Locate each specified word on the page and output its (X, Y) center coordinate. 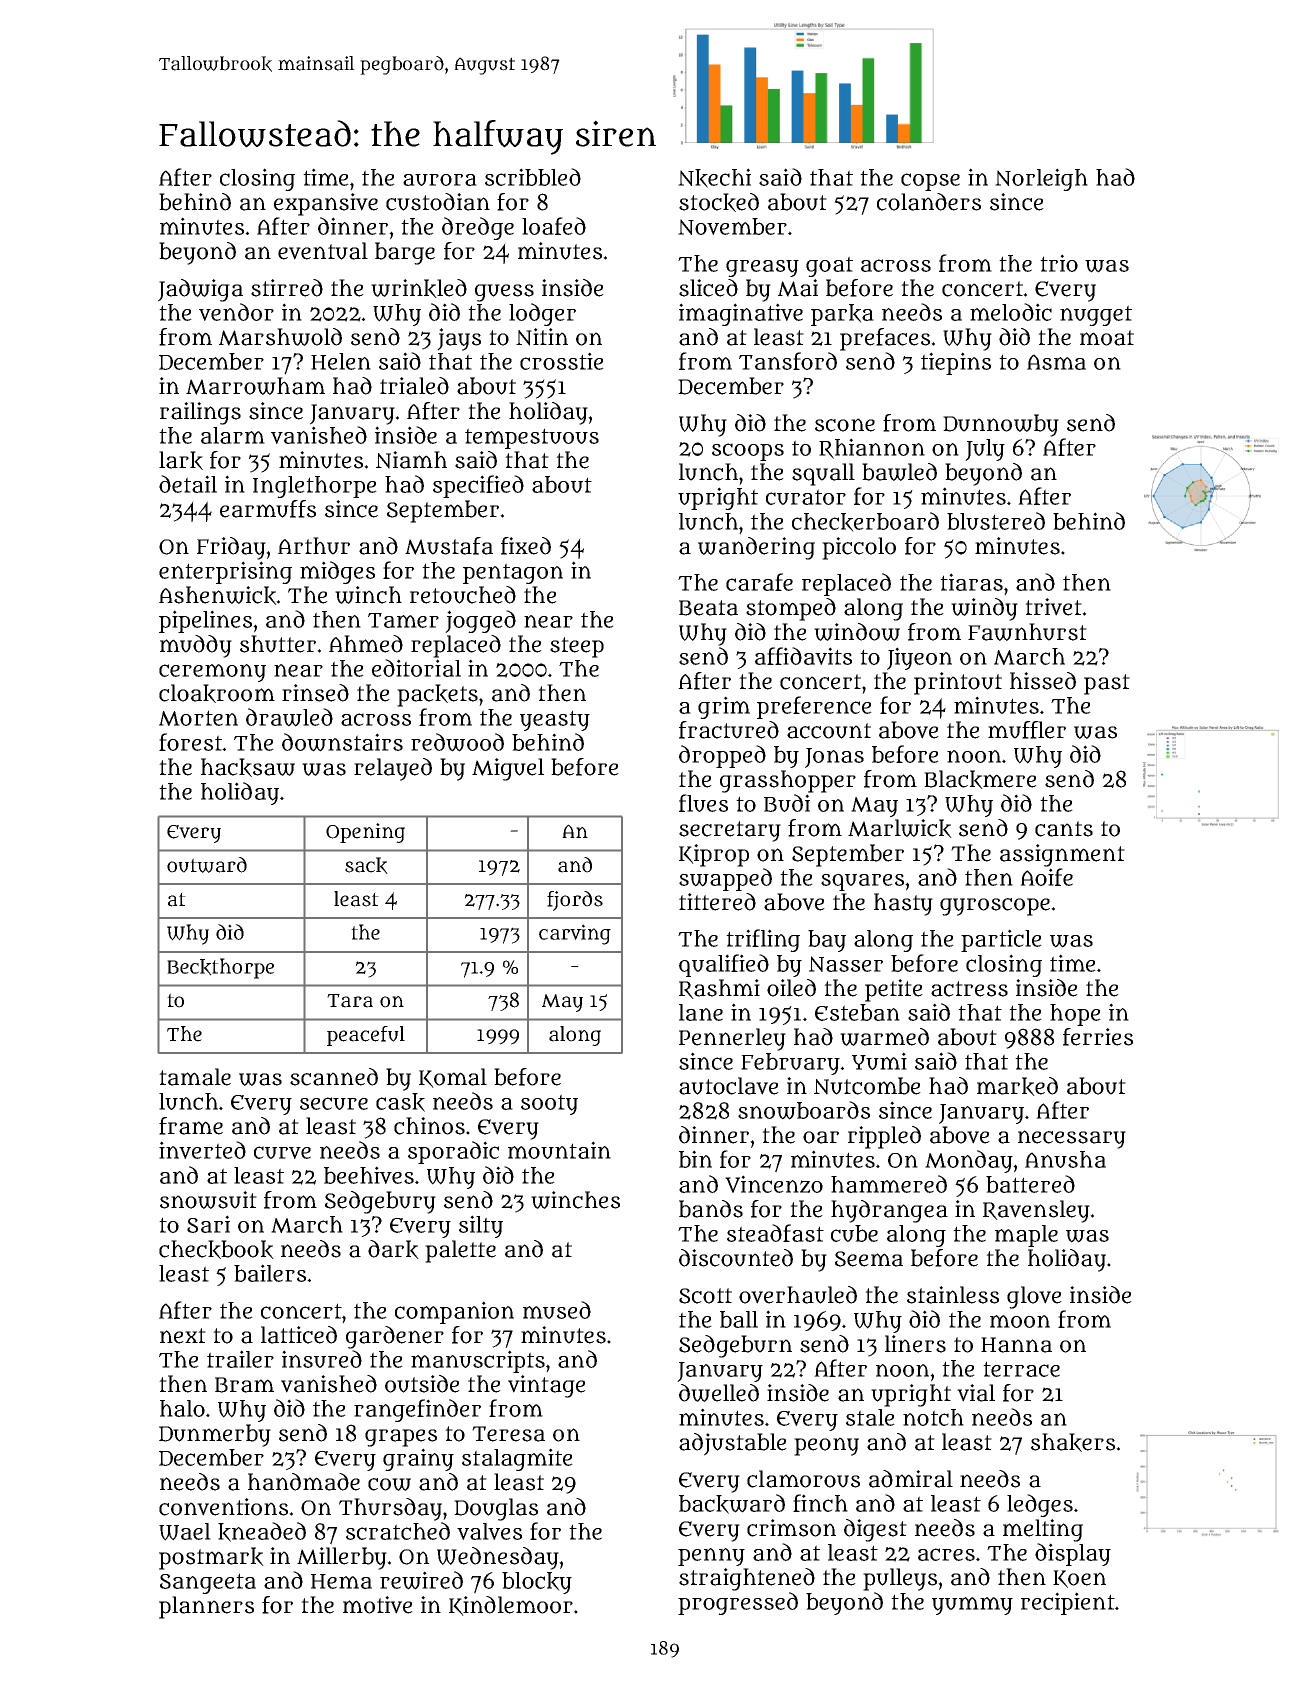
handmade (304, 1482)
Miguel (508, 769)
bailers (270, 1273)
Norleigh (1041, 179)
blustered (996, 521)
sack (366, 865)
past (1107, 684)
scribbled (533, 177)
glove (1034, 1297)
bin (695, 1159)
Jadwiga (200, 290)
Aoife (1046, 877)
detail (188, 484)
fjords (575, 901)
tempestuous (532, 438)
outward (207, 865)
